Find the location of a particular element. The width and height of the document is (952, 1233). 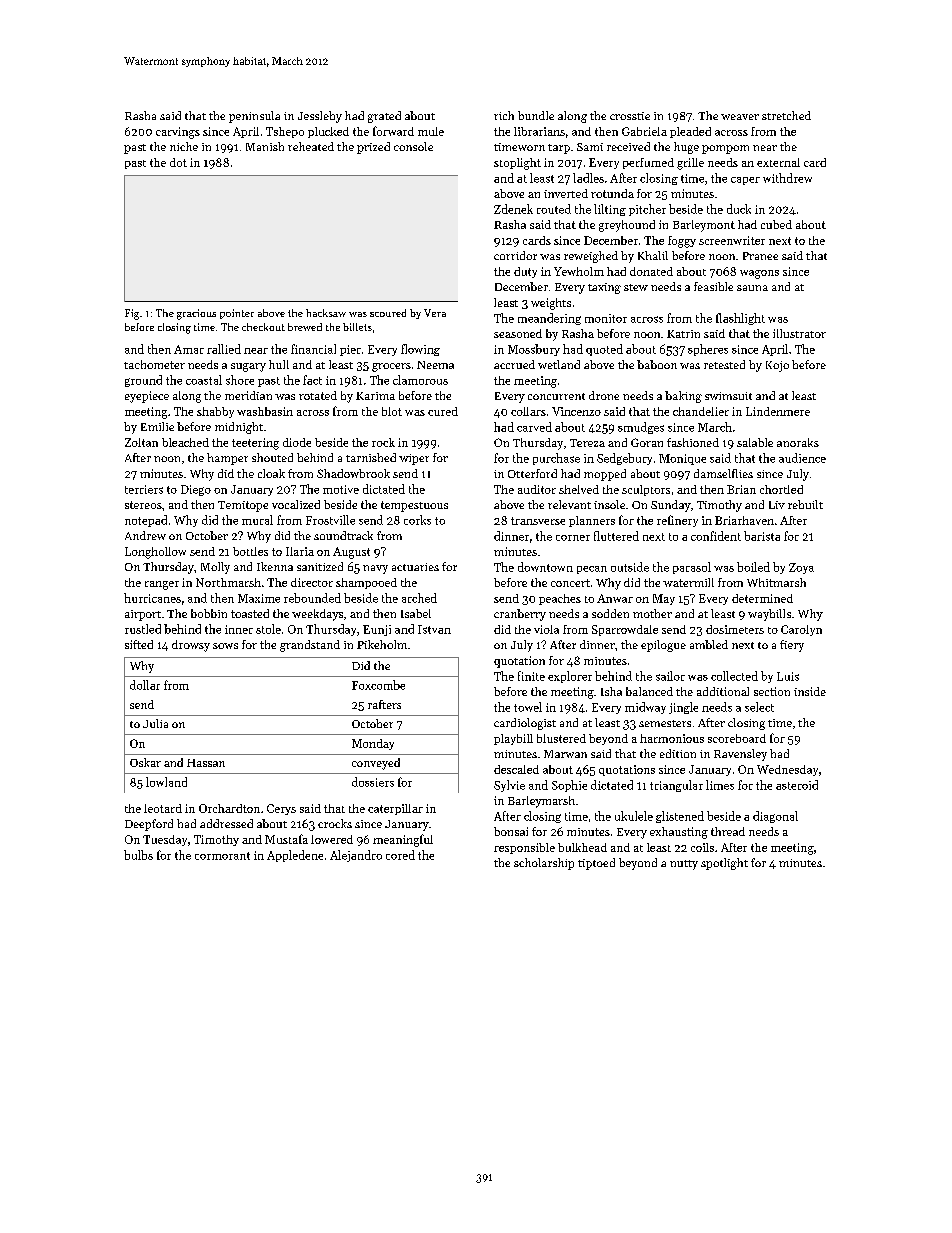

spotlight is located at coordinates (724, 864).
